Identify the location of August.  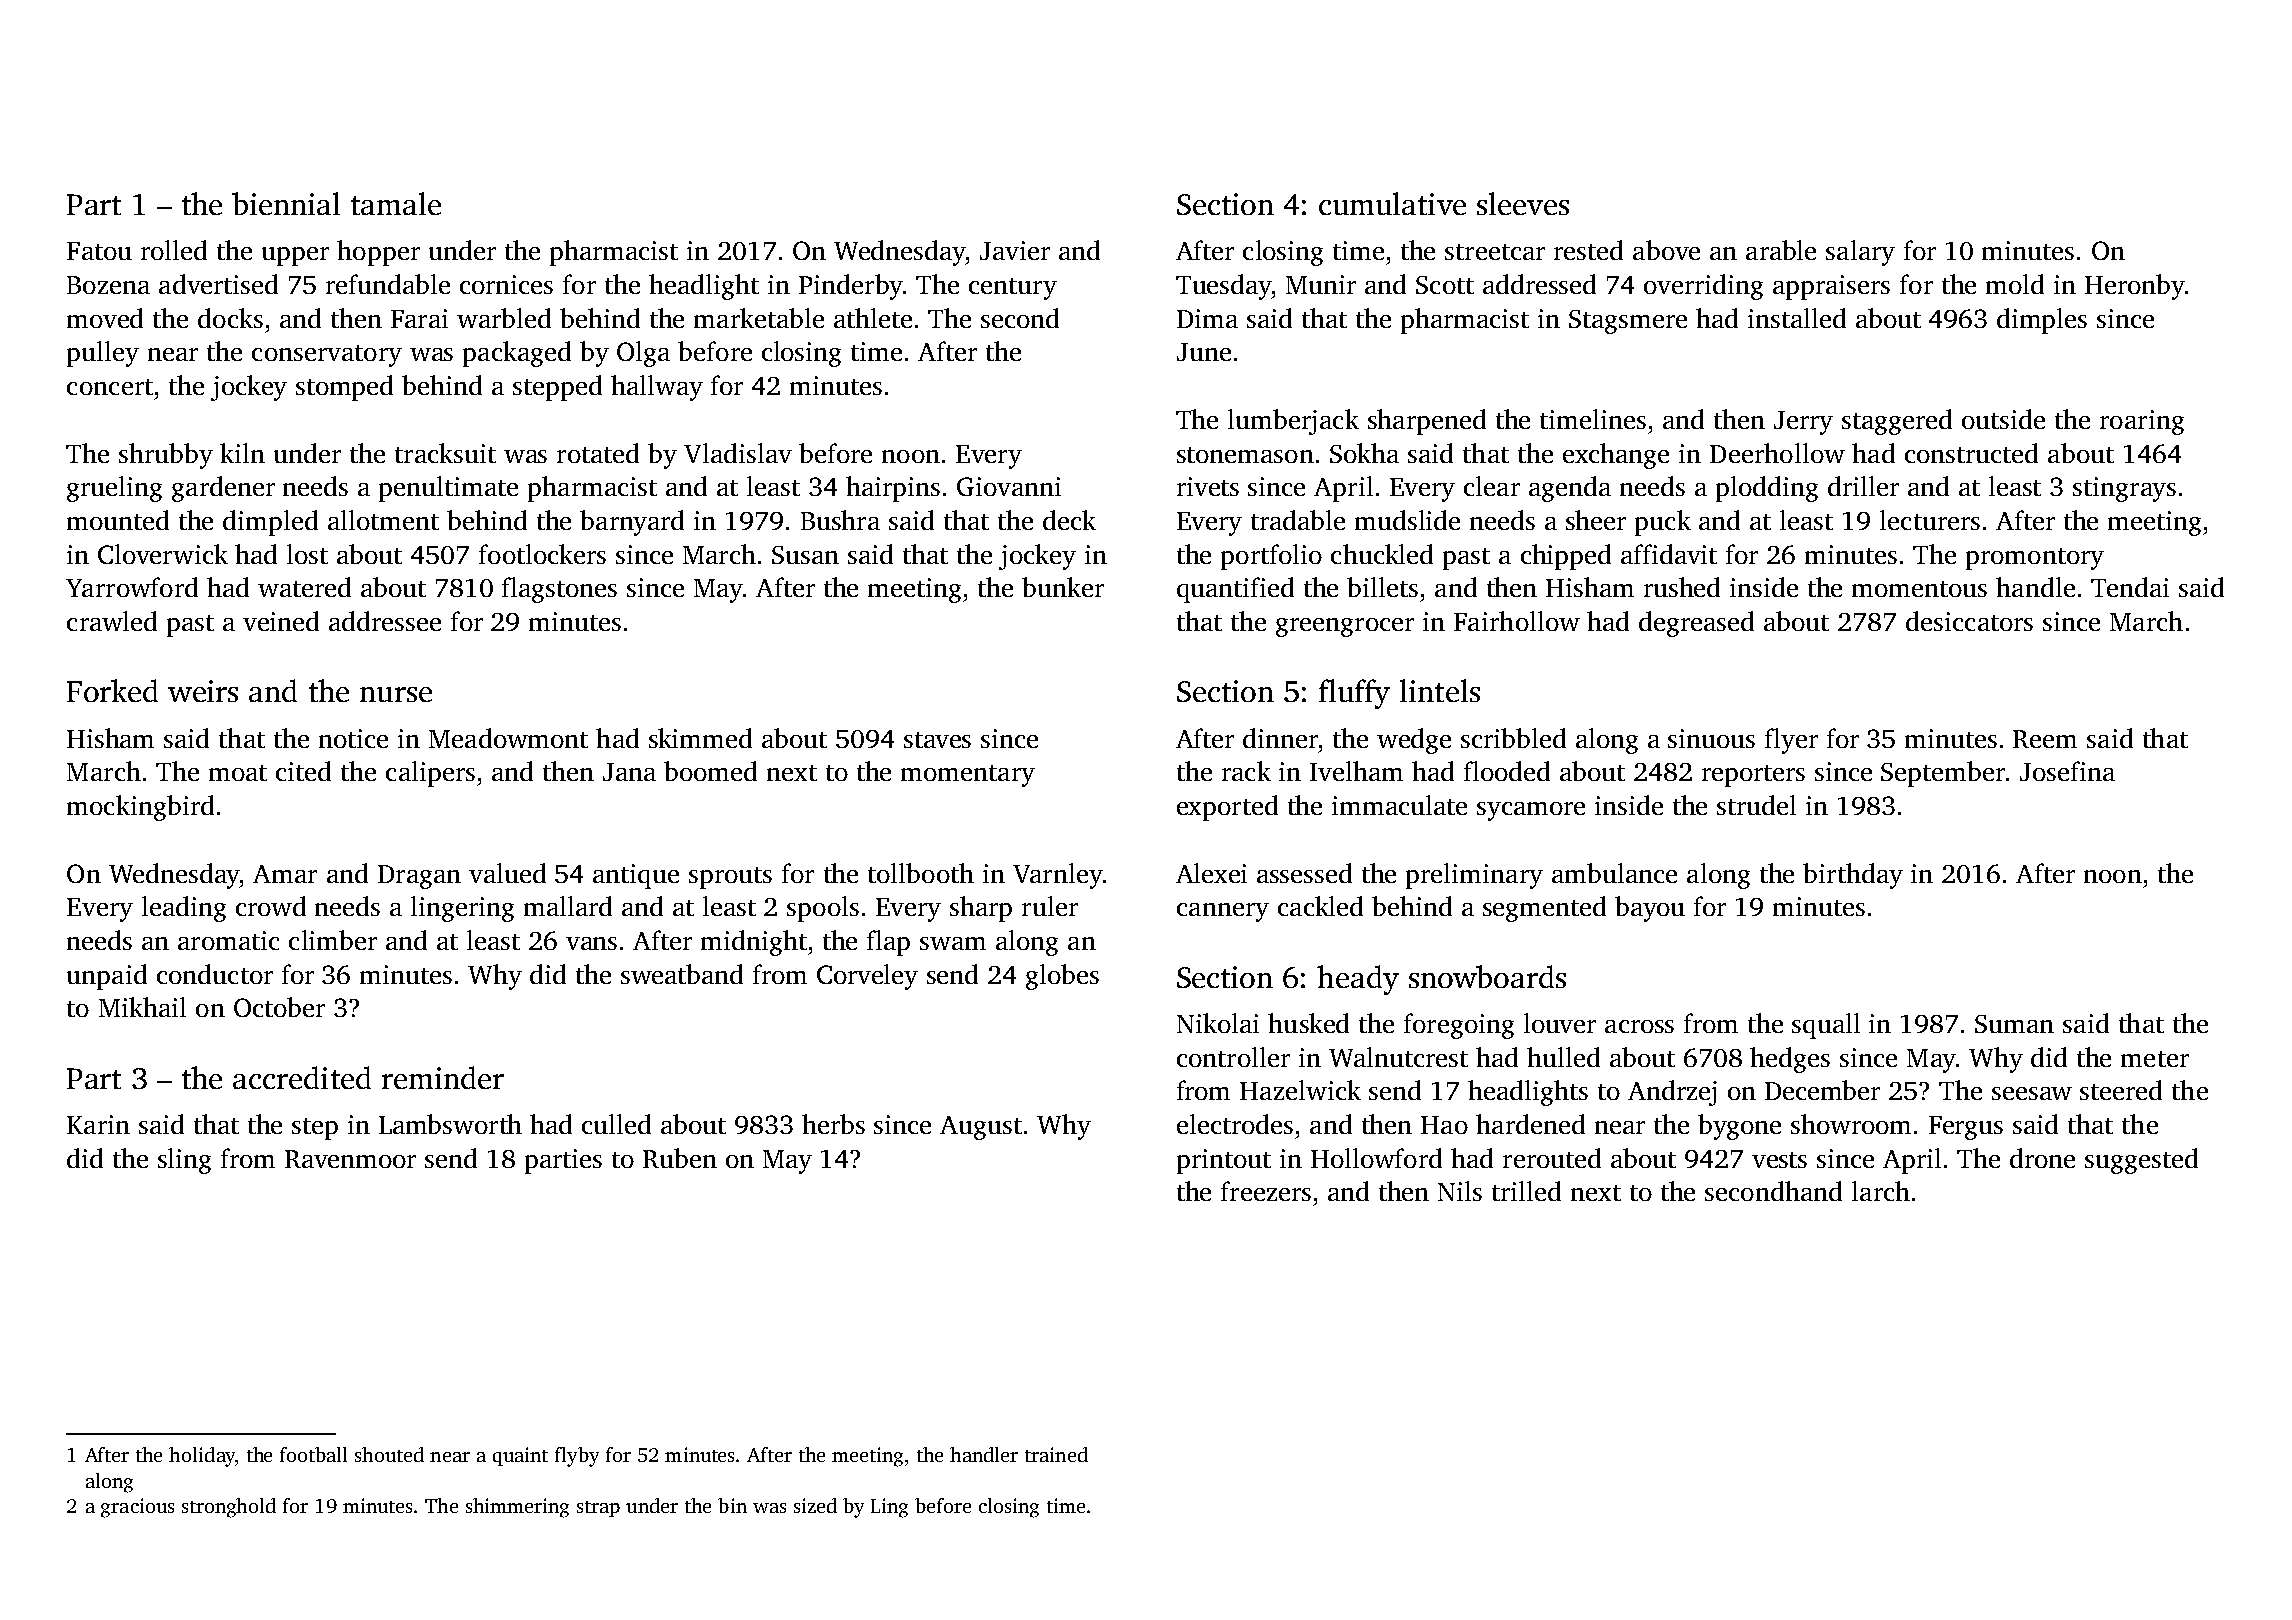
(981, 1128).
